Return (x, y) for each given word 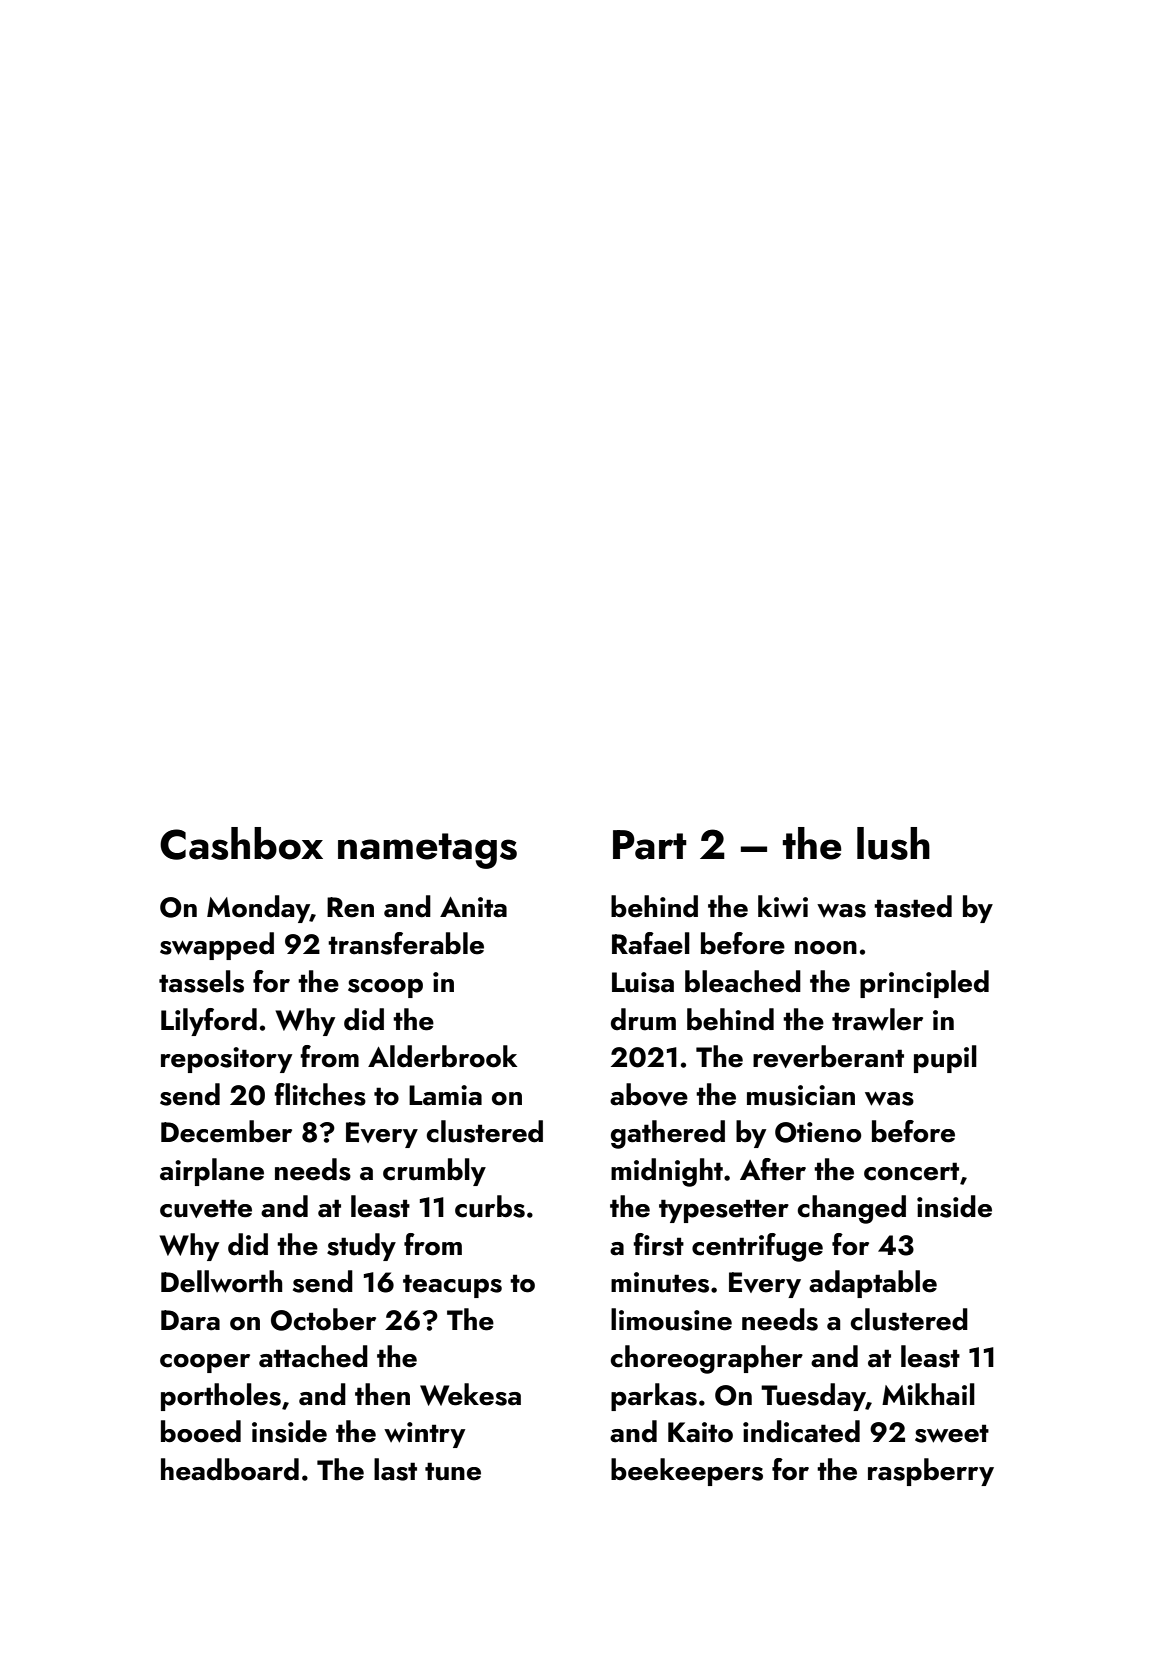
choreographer (706, 1359)
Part (650, 845)
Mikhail (928, 1394)
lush (893, 843)
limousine (671, 1319)
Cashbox (241, 843)
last (395, 1469)
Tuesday (813, 1397)
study (361, 1247)
